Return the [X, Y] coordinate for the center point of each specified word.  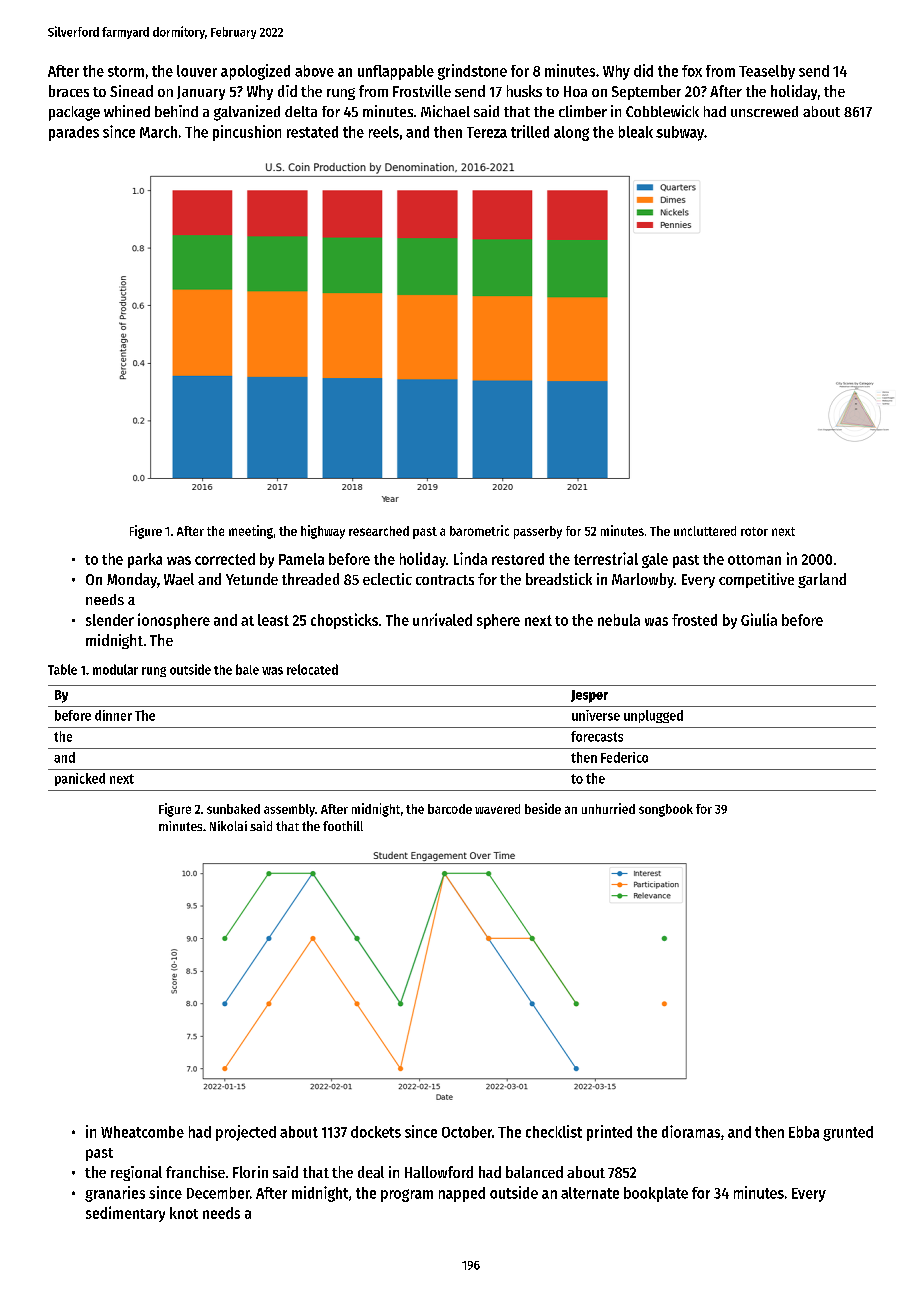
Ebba [804, 1132]
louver [197, 71]
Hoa [575, 91]
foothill [343, 826]
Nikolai [228, 826]
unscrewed [764, 111]
